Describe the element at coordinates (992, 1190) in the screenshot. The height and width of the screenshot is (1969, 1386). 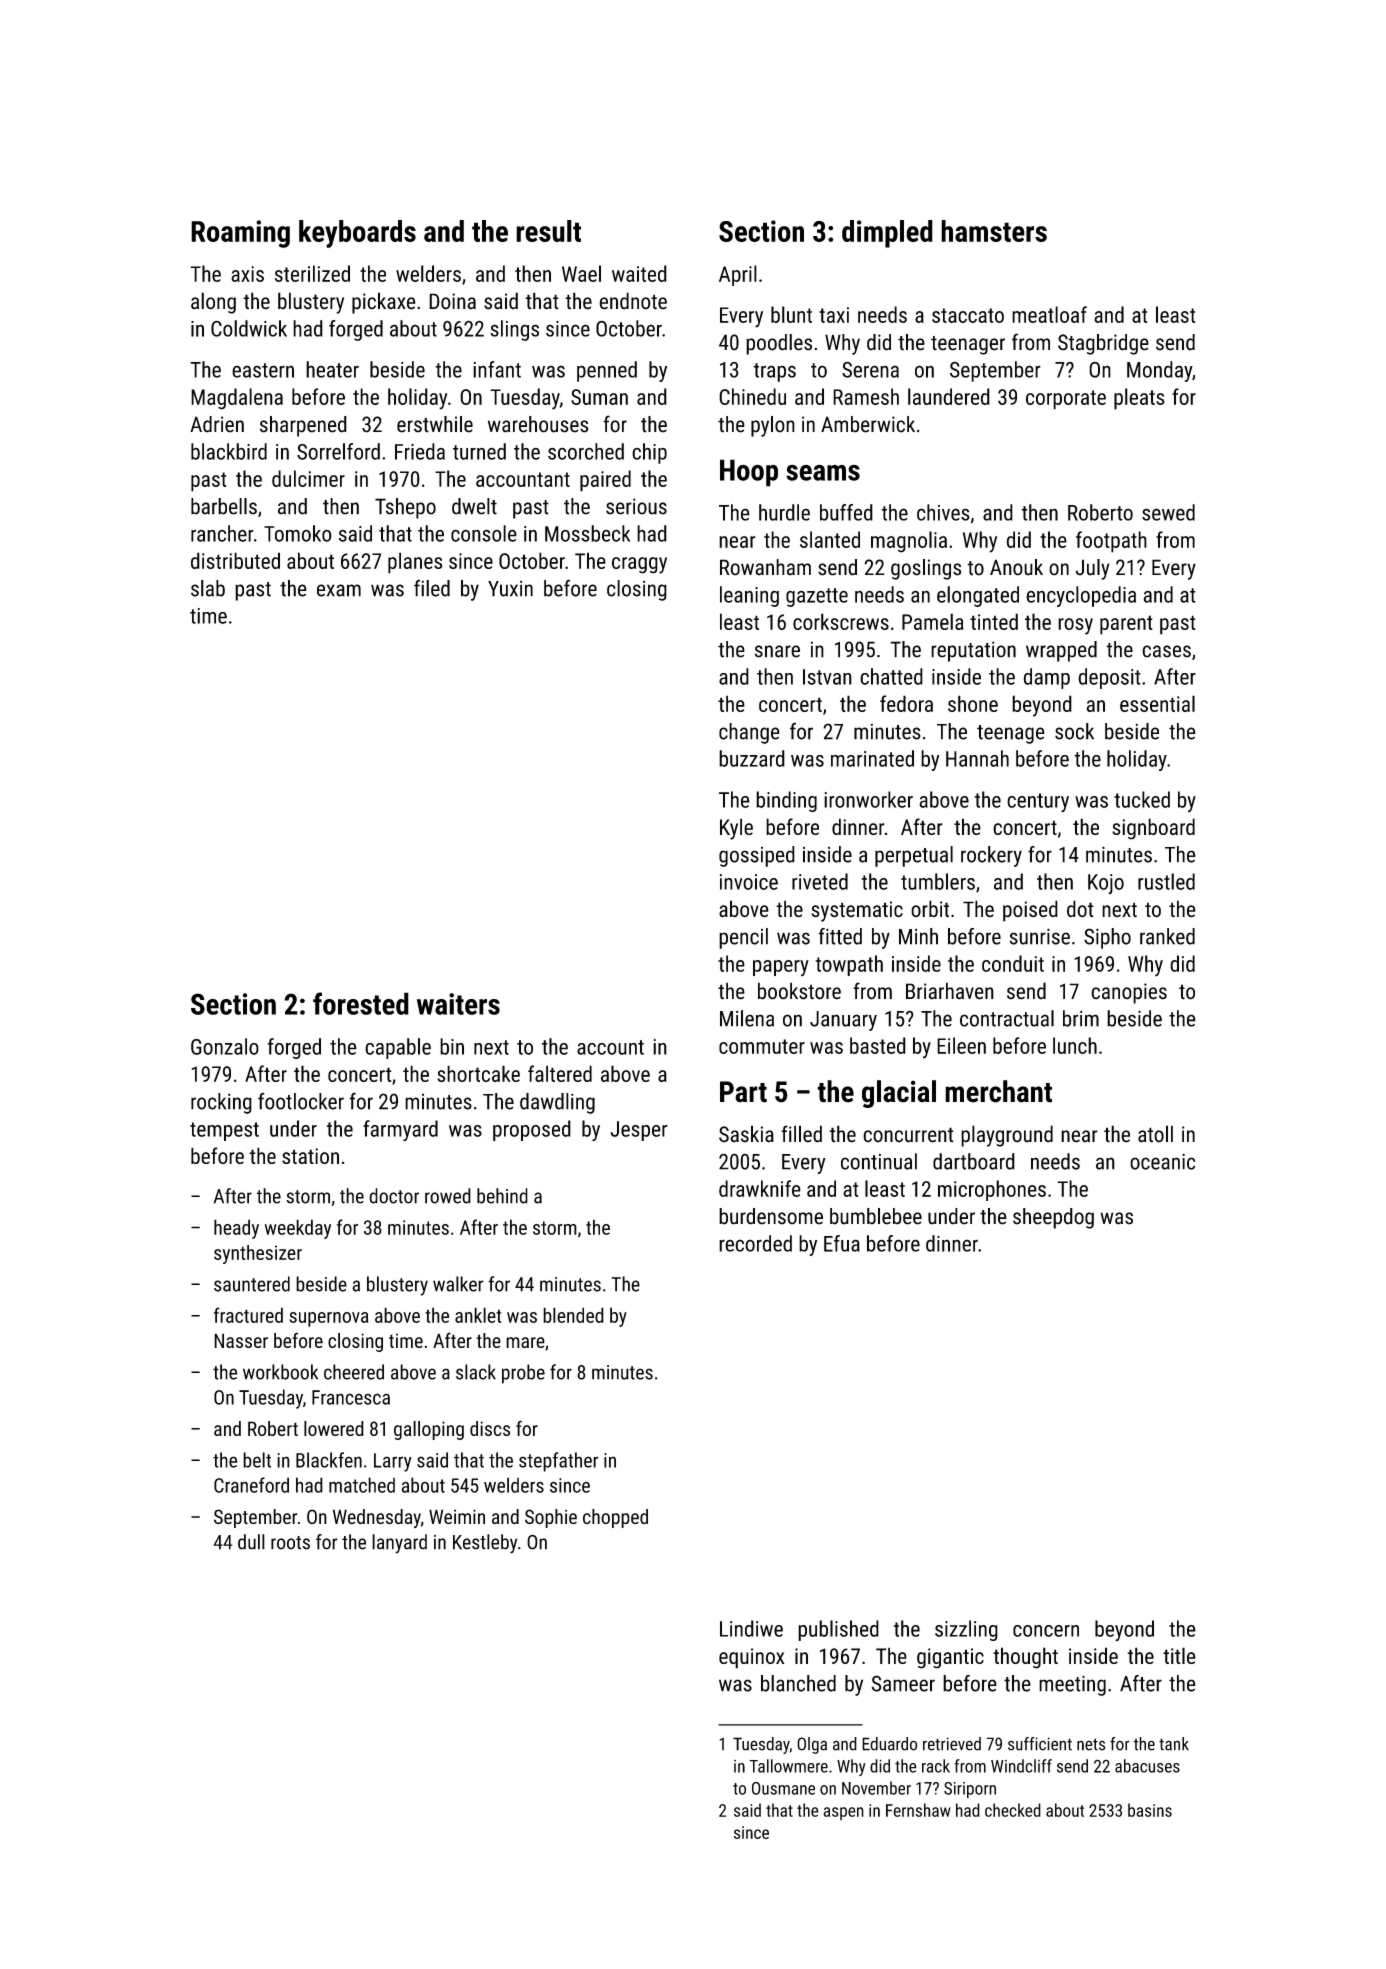
I see `microphones` at that location.
